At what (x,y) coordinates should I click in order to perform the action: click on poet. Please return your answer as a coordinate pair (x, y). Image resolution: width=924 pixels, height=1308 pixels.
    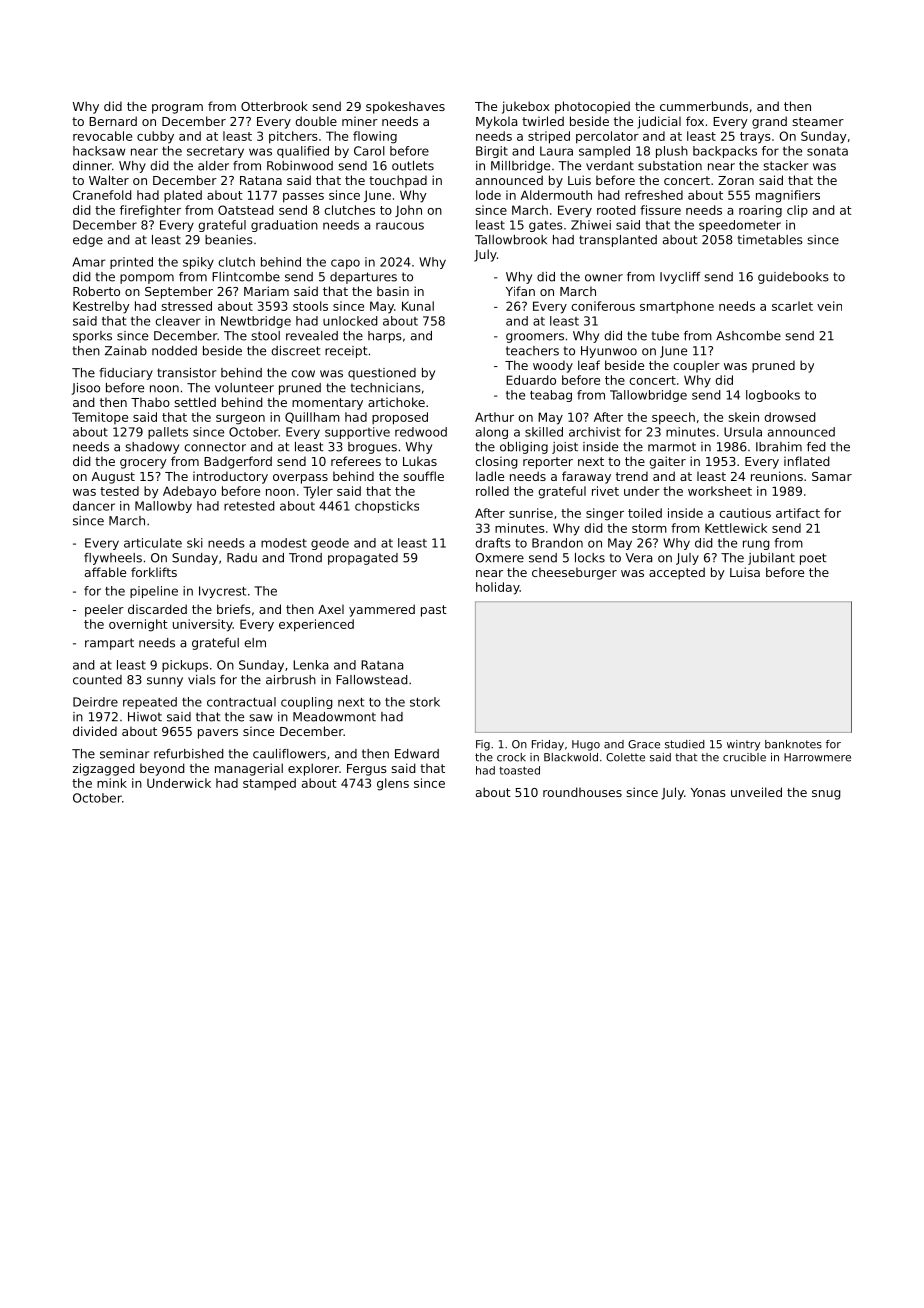
    Looking at the image, I should click on (813, 559).
